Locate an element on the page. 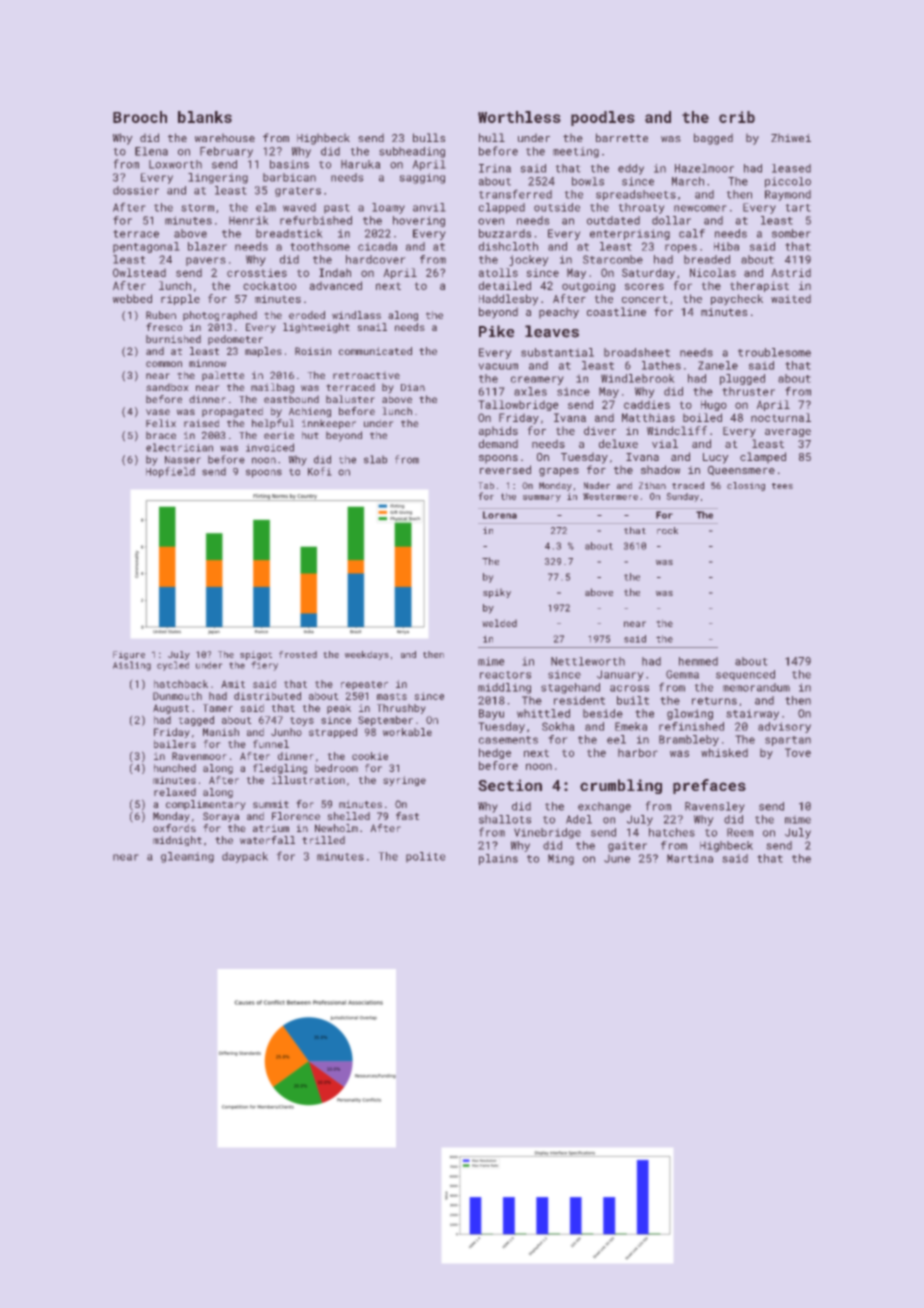  spiky is located at coordinates (497, 593).
